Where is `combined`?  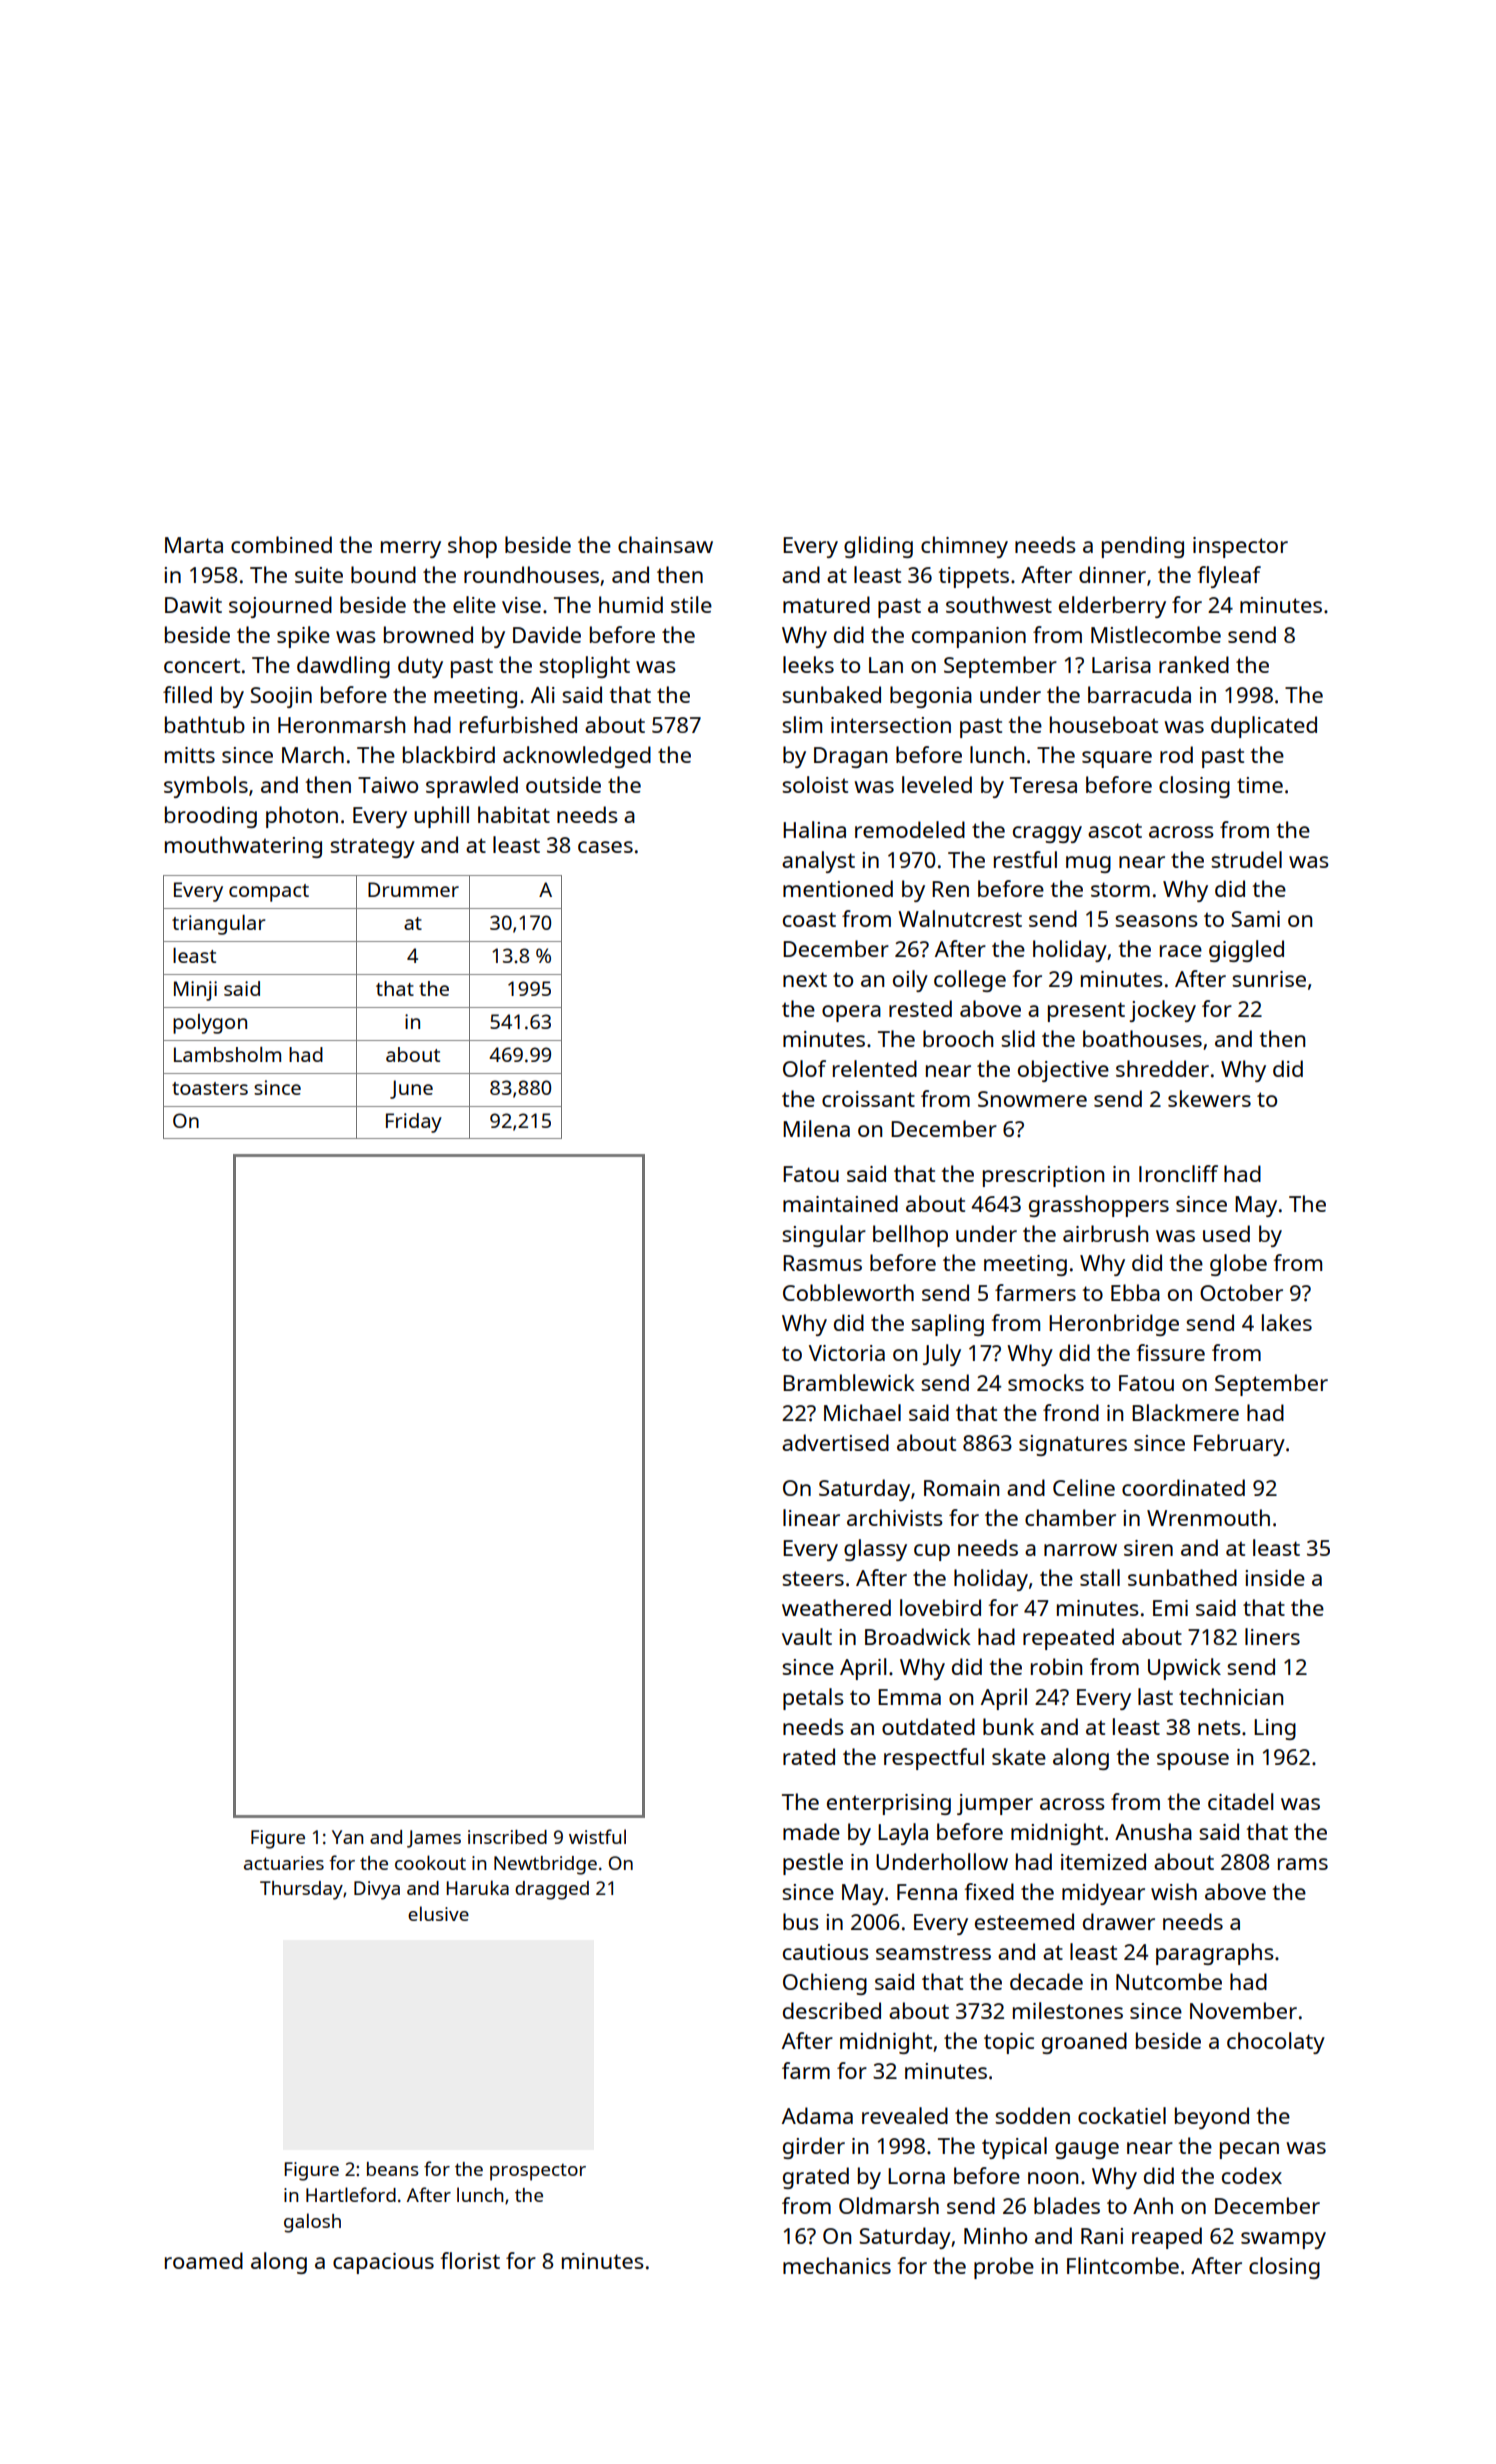 combined is located at coordinates (281, 544).
